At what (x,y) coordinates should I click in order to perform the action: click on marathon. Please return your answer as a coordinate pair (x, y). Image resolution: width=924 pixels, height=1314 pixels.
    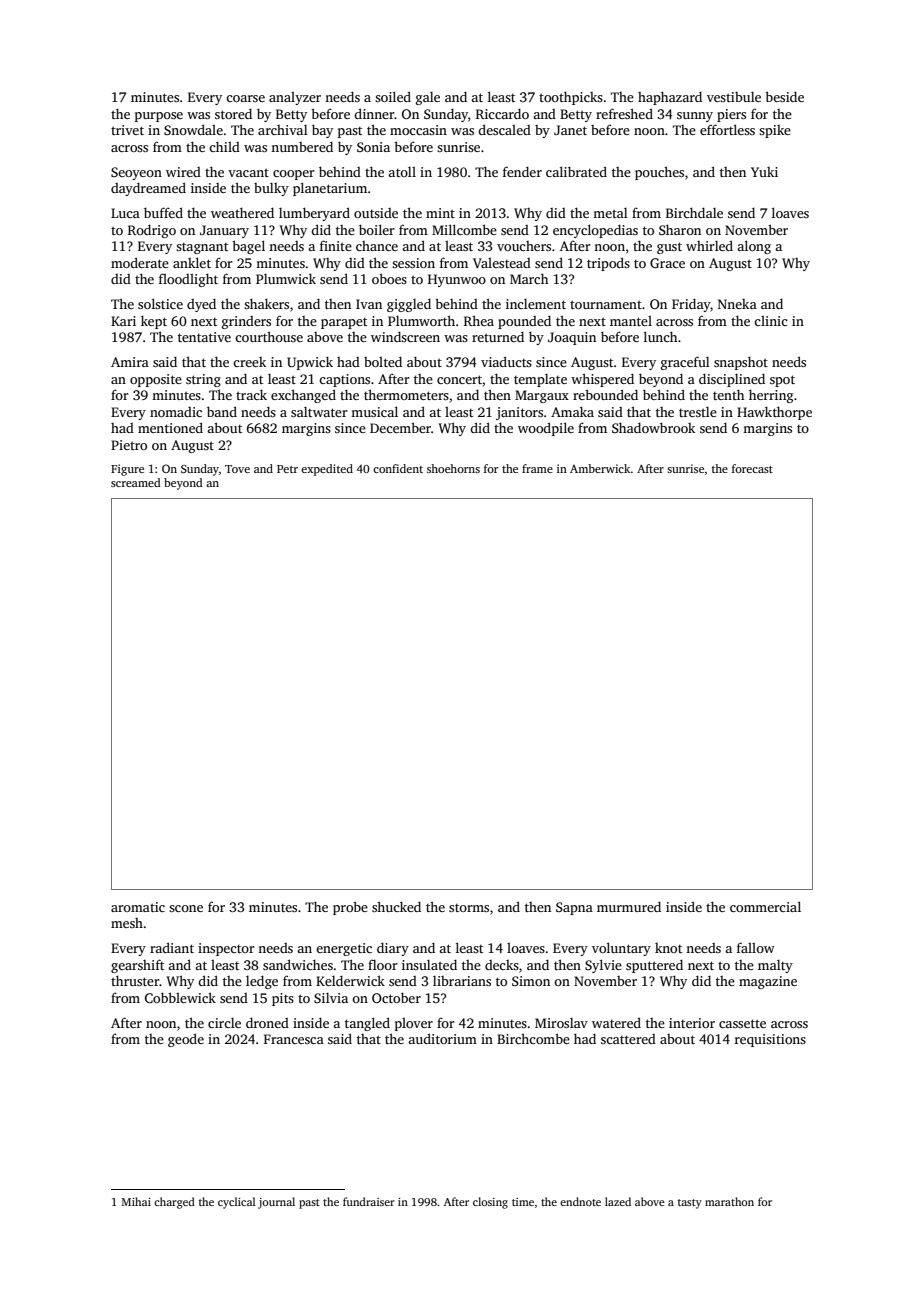
    Looking at the image, I should click on (729, 1201).
